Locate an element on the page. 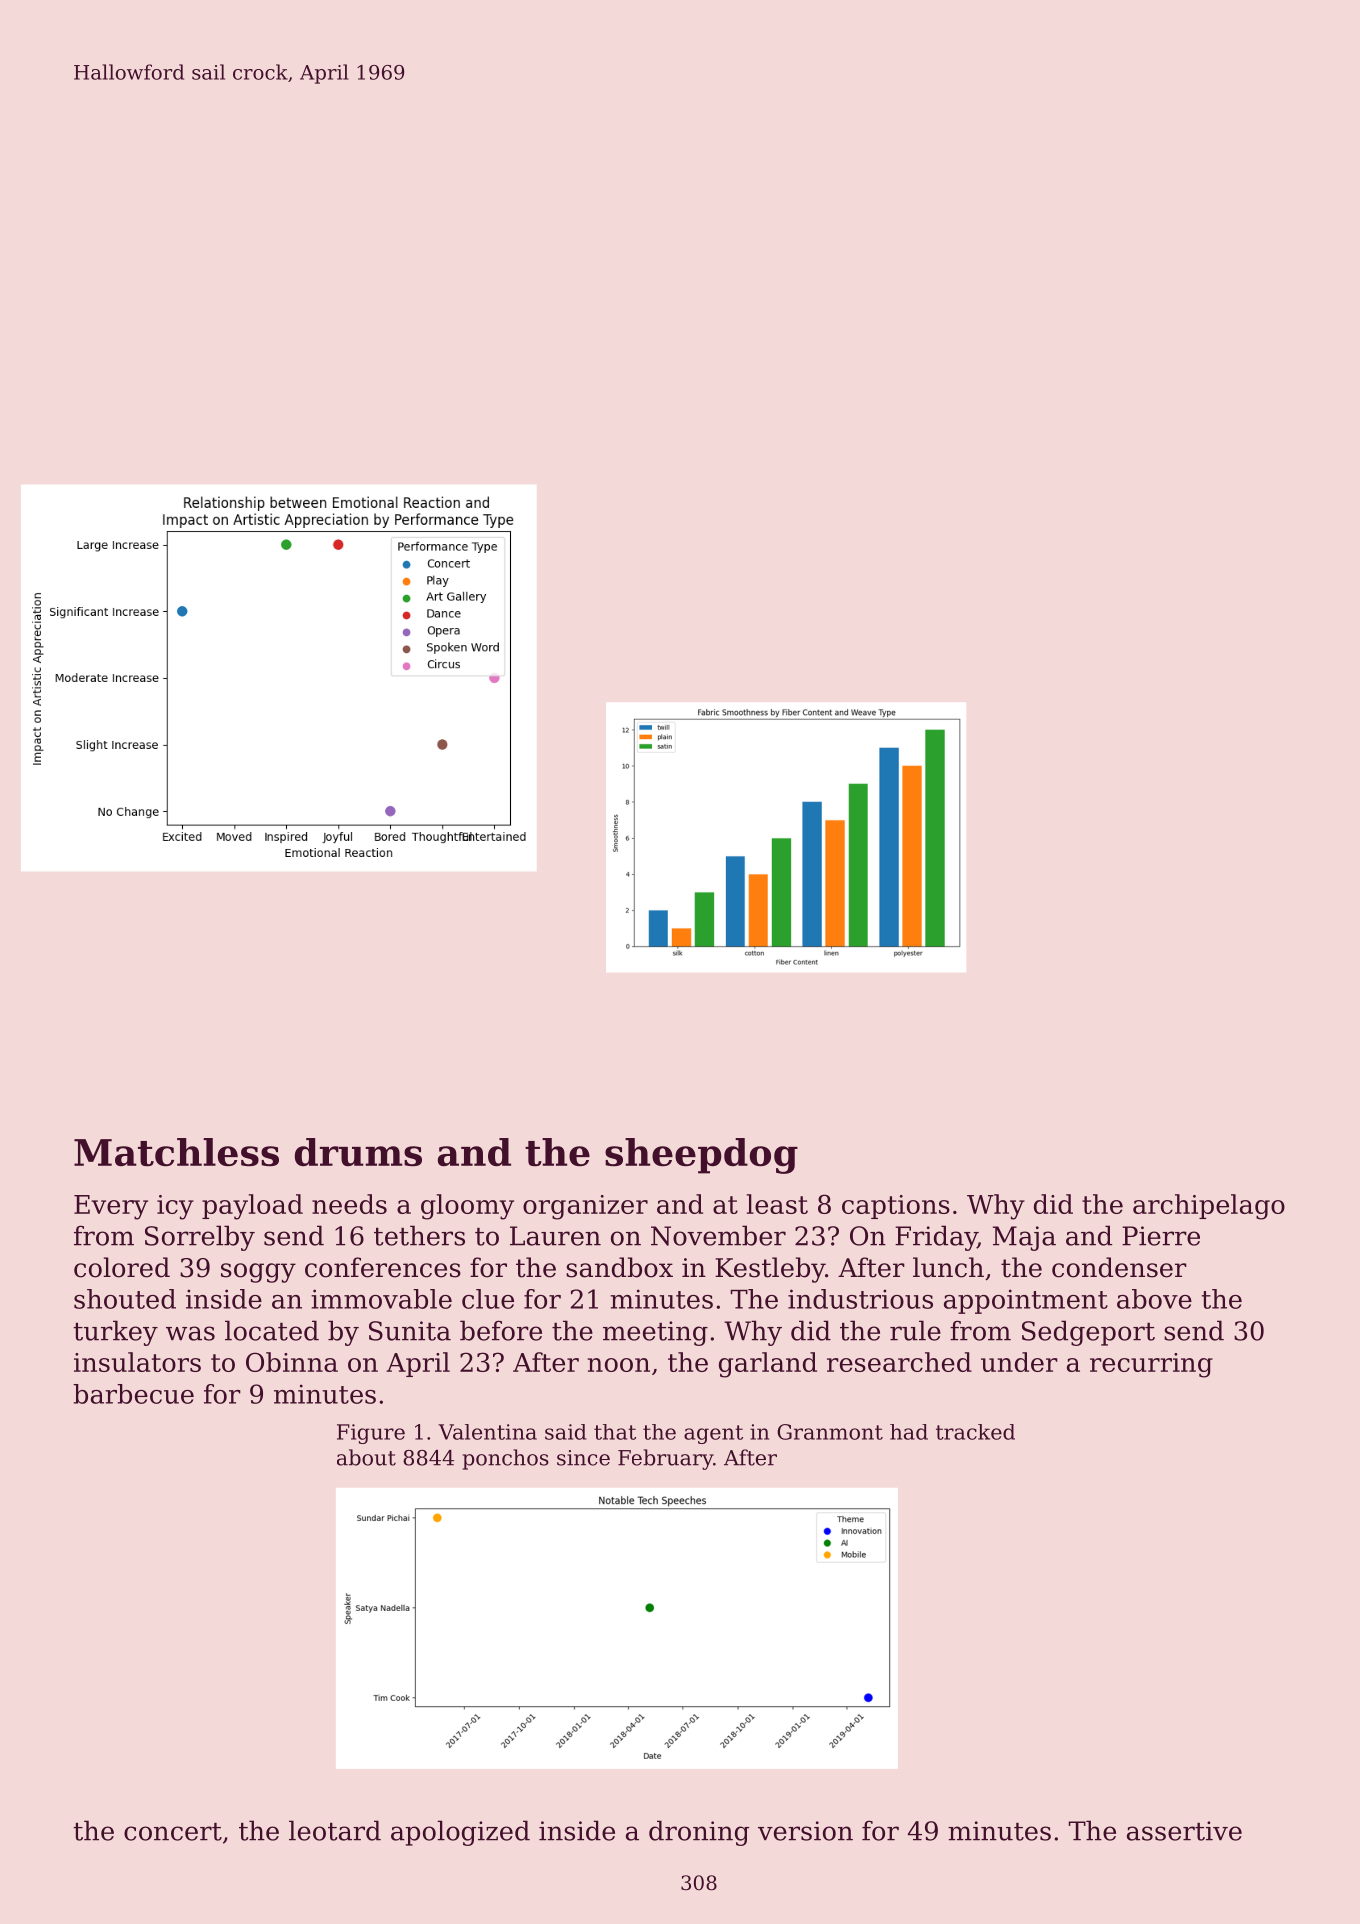 Image resolution: width=1360 pixels, height=1924 pixels. before is located at coordinates (501, 1330).
